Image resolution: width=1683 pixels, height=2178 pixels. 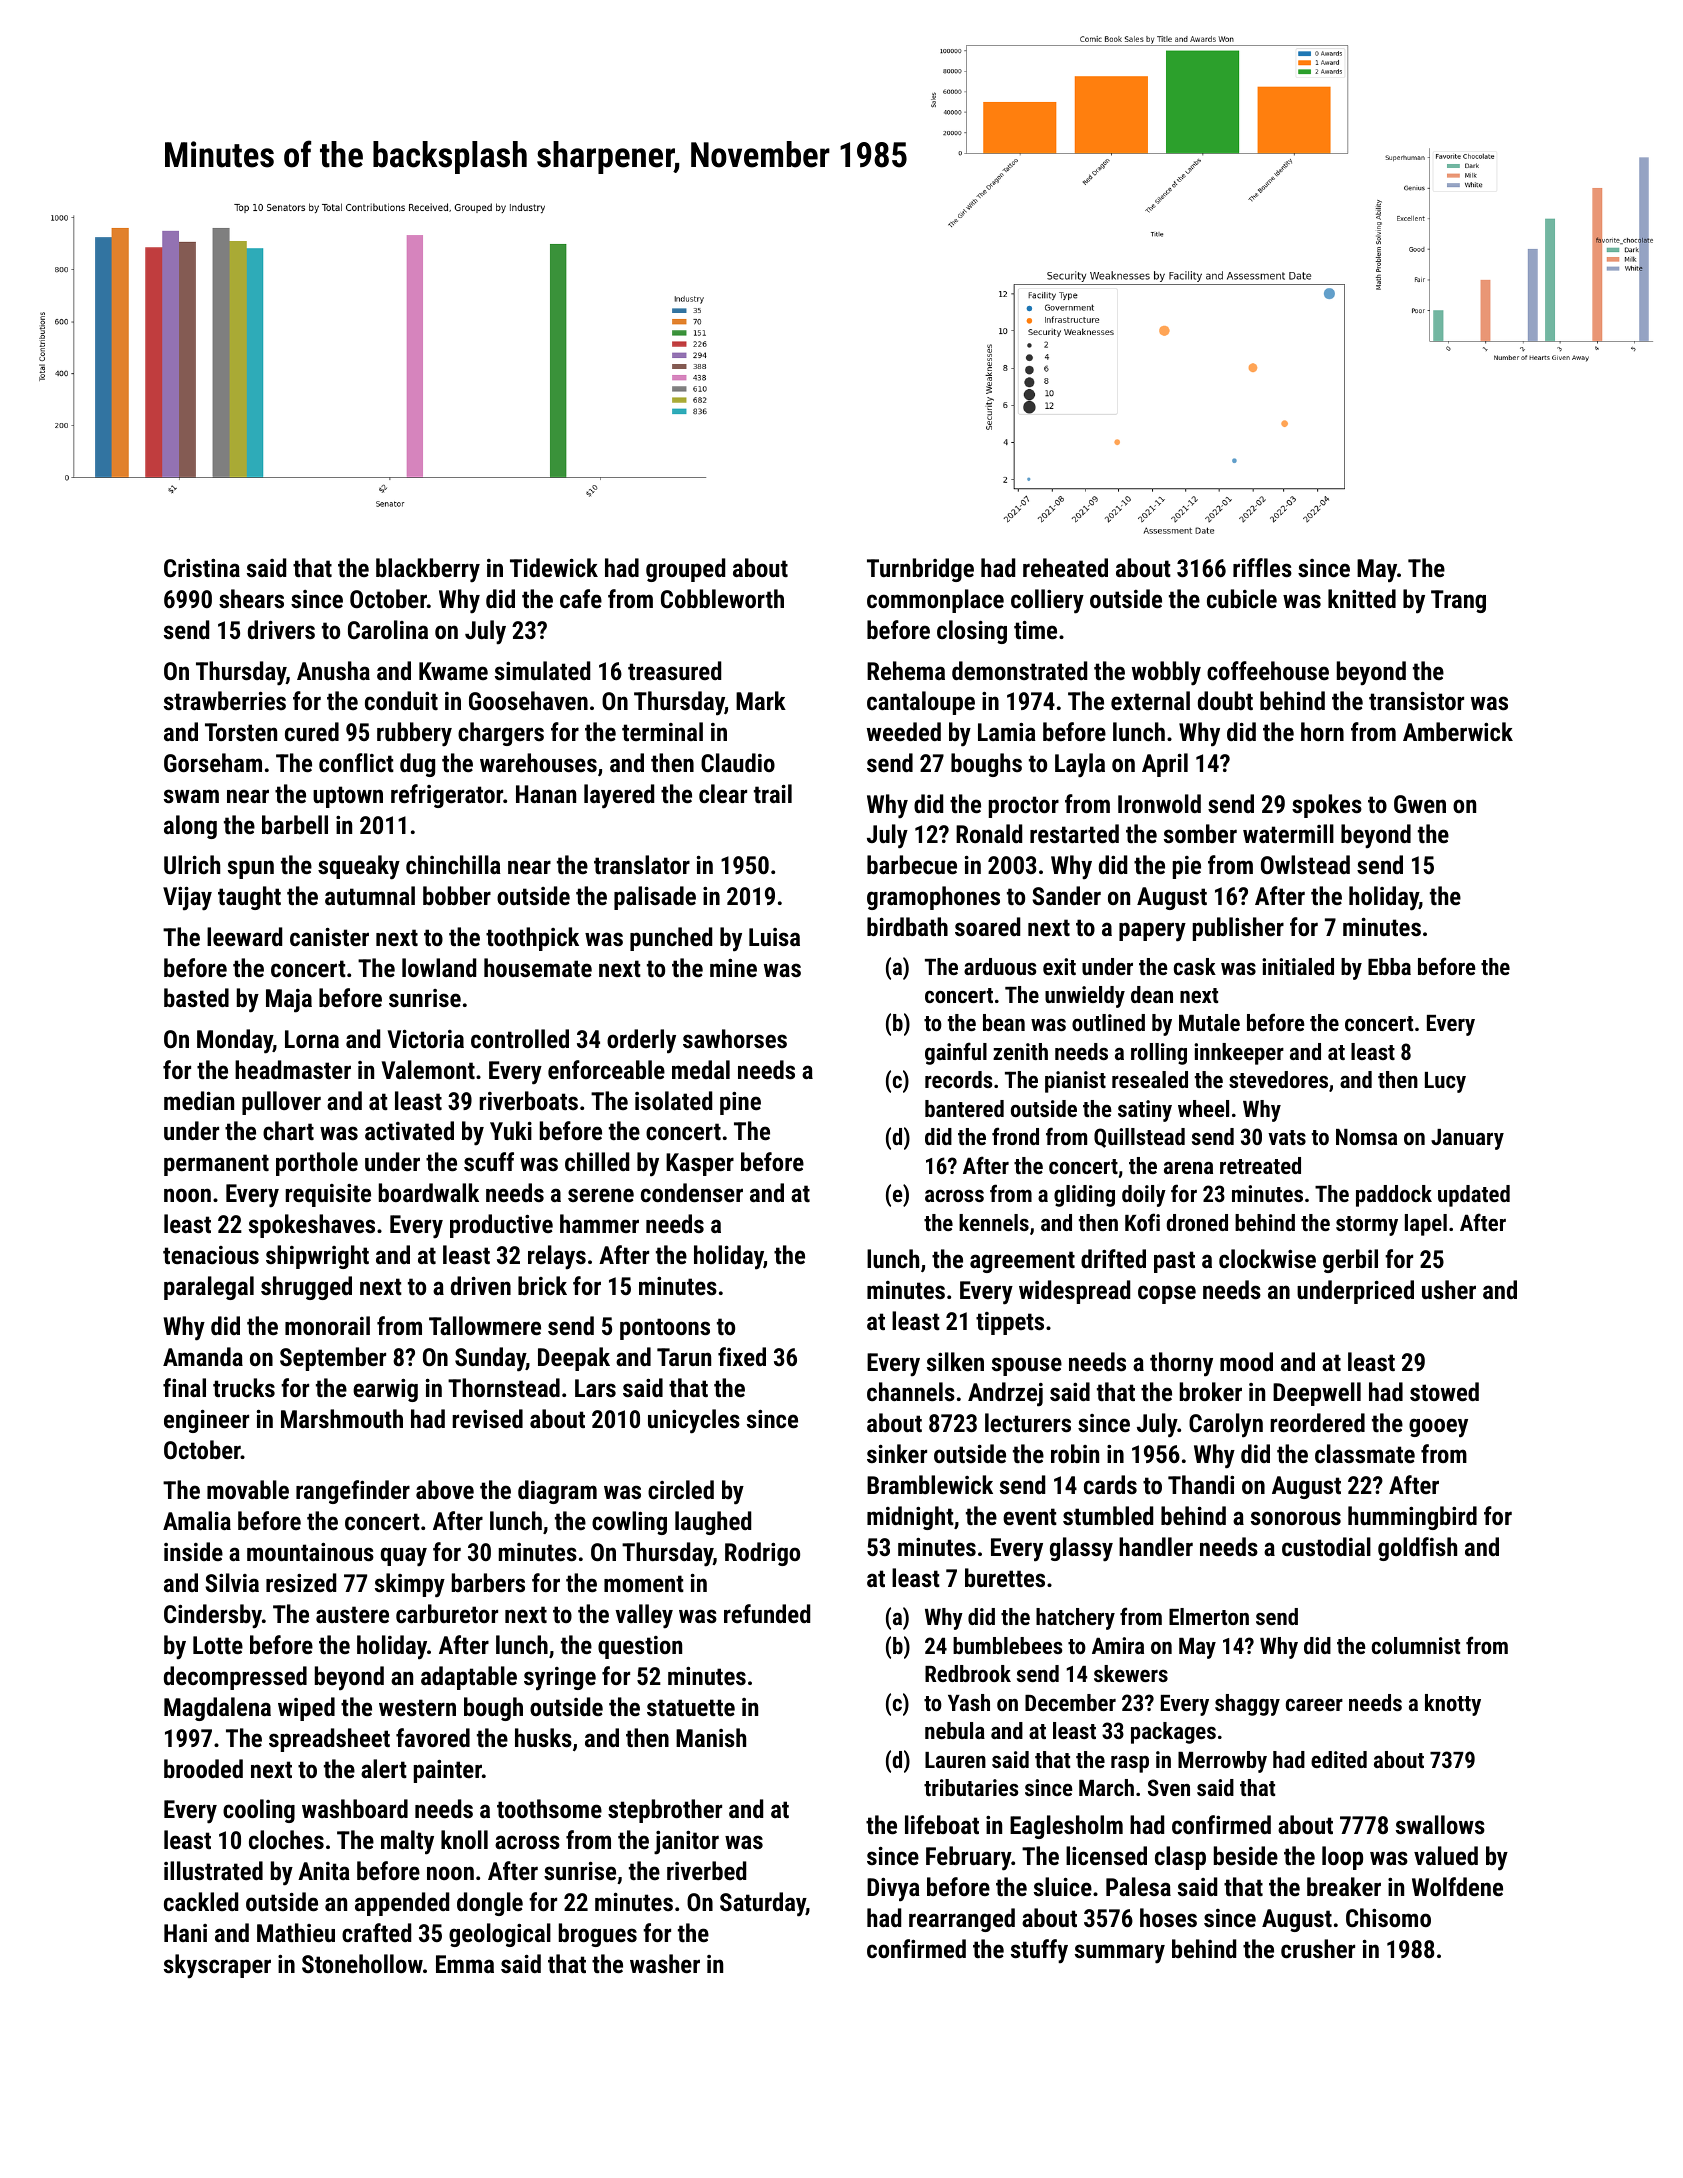 I want to click on cubicle, so click(x=1242, y=598).
